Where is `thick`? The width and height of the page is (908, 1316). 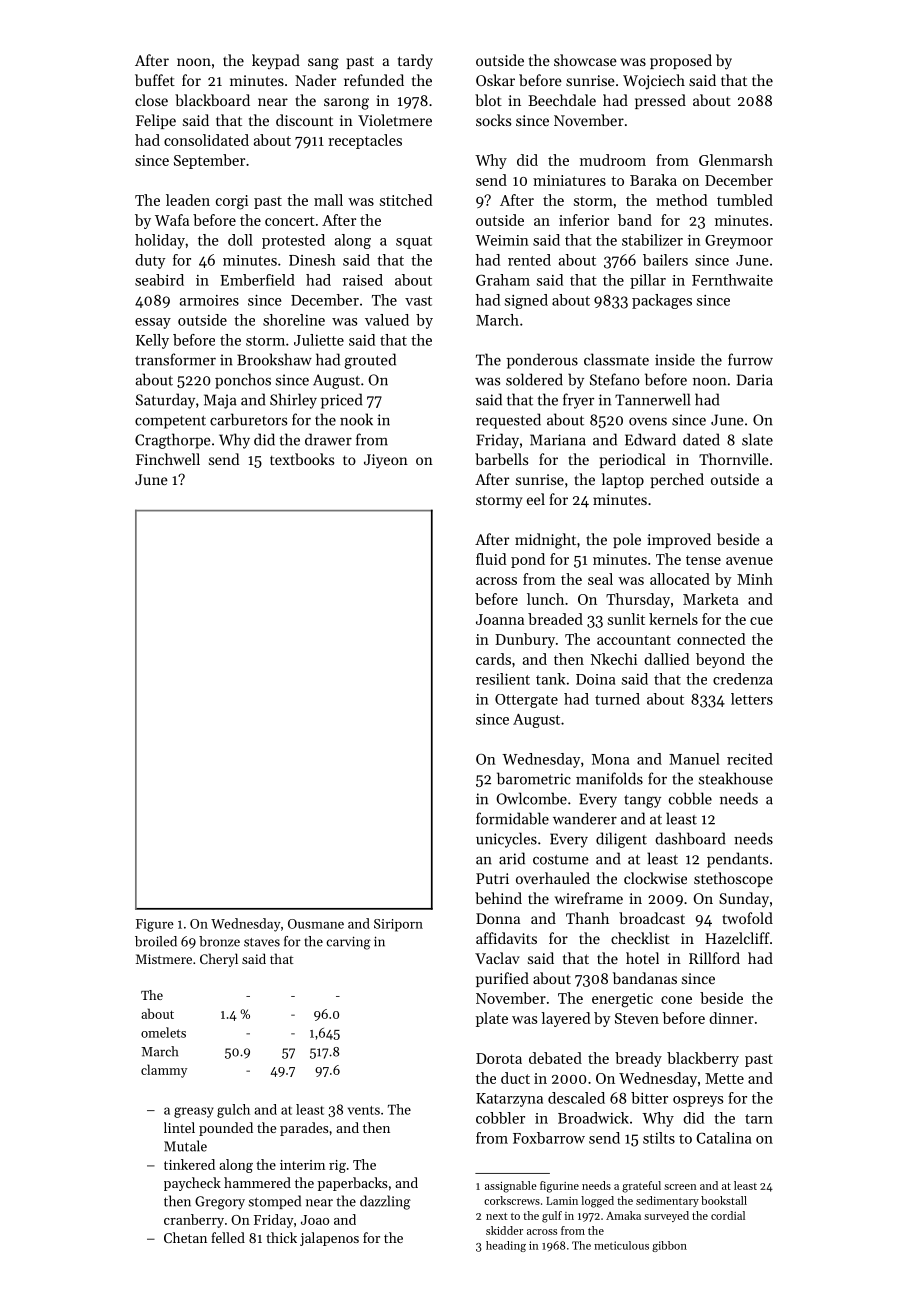 thick is located at coordinates (281, 1237).
